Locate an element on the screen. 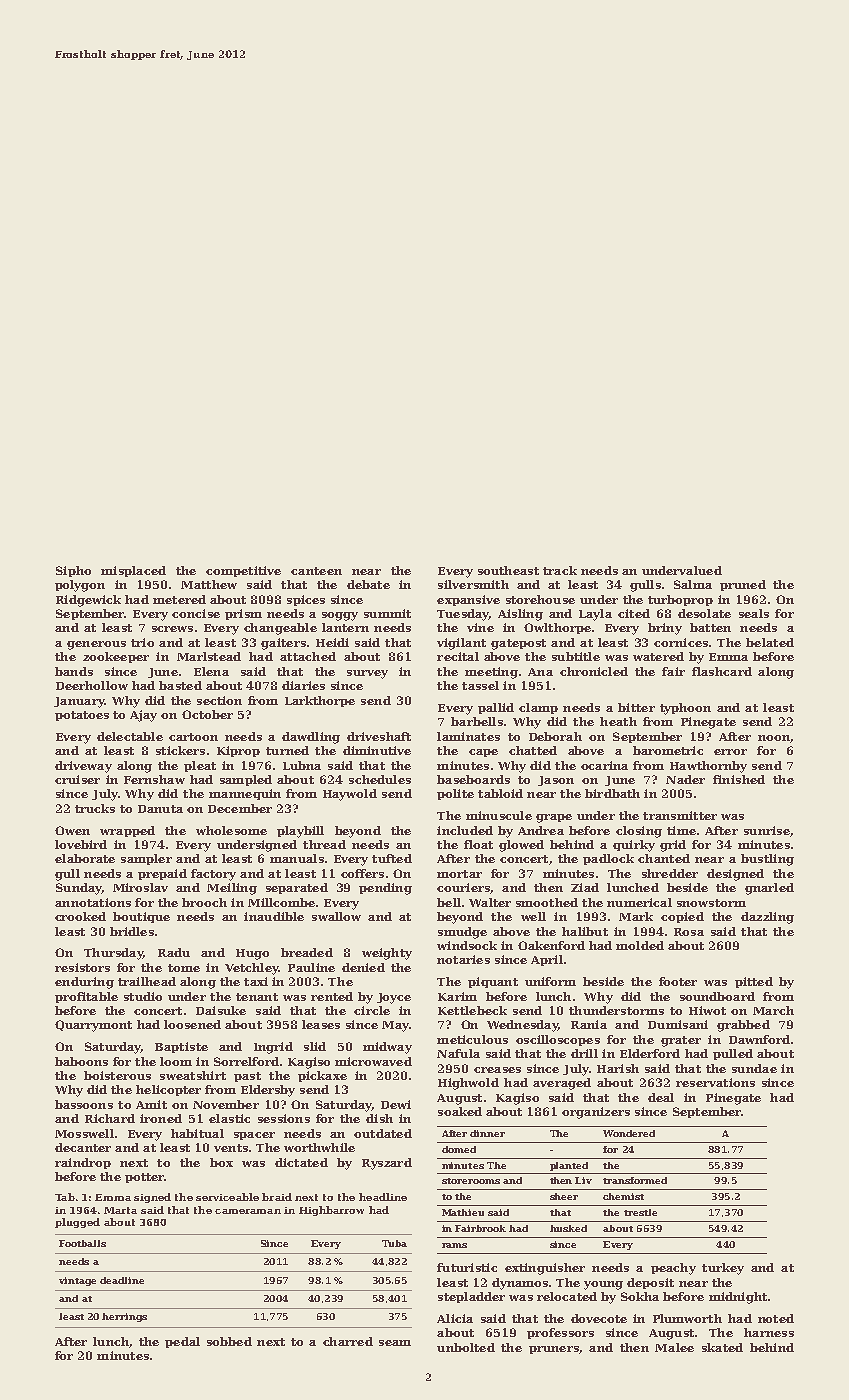  pedal is located at coordinates (182, 1342).
